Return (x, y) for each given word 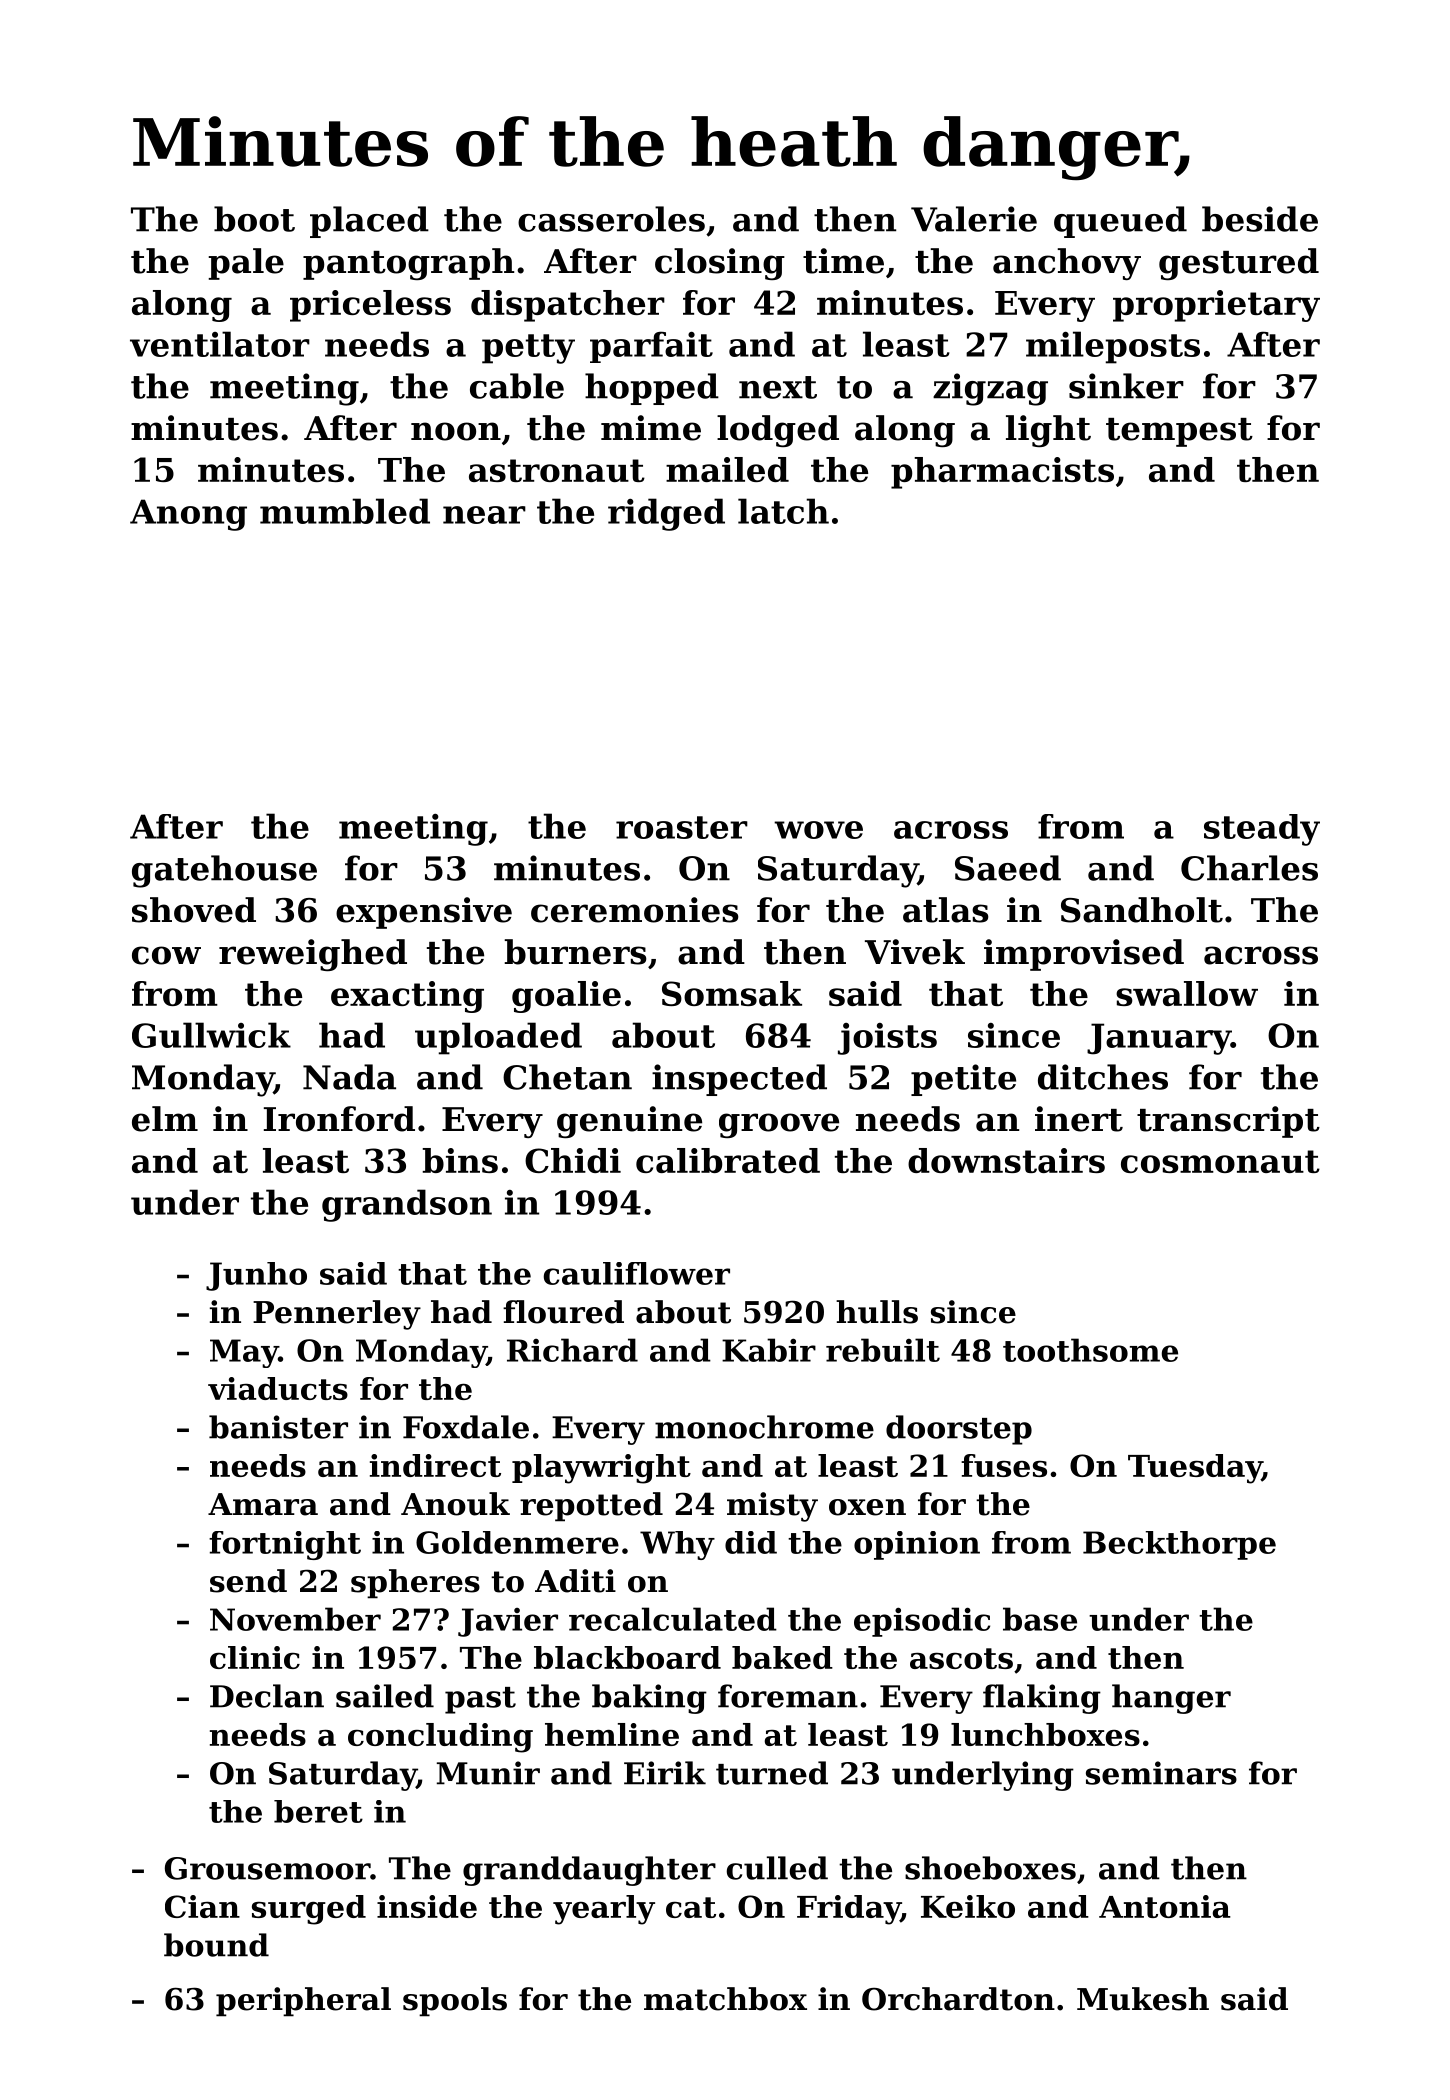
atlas (945, 910)
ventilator (220, 344)
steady (1262, 830)
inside (427, 1906)
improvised (1084, 955)
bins (460, 1160)
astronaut (557, 470)
